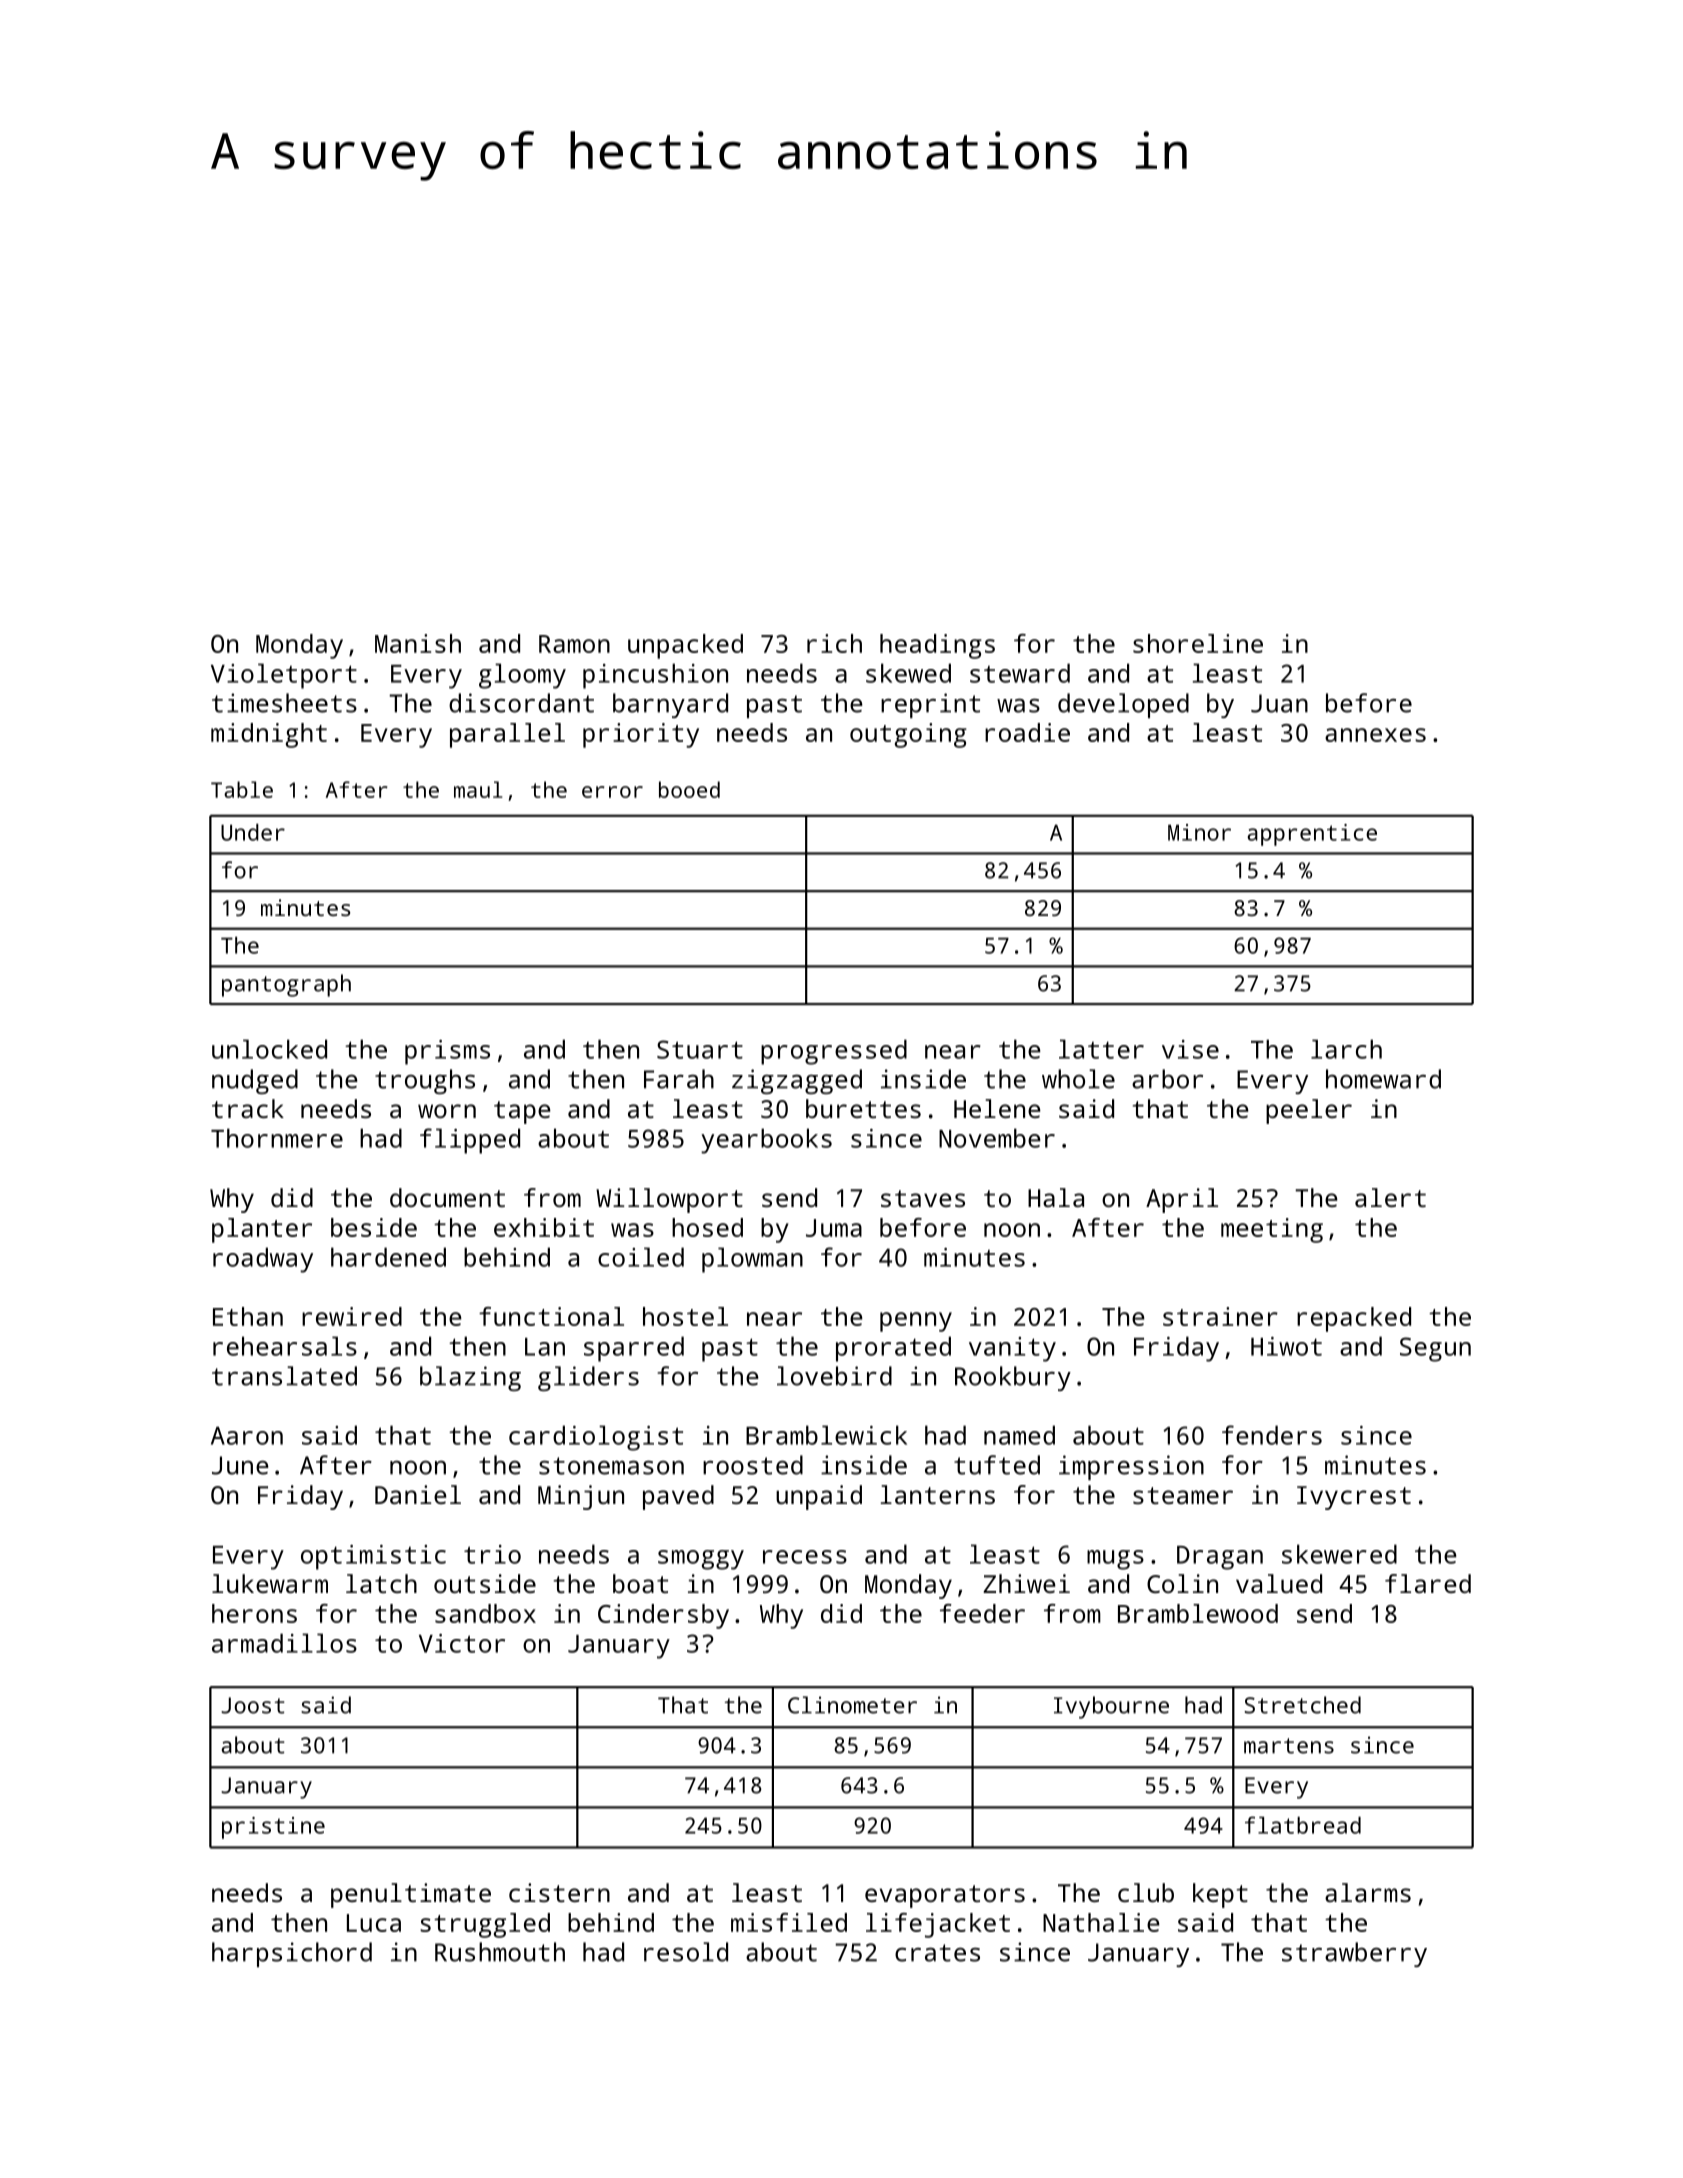  What do you see at coordinates (522, 1112) in the screenshot?
I see `tape` at bounding box center [522, 1112].
